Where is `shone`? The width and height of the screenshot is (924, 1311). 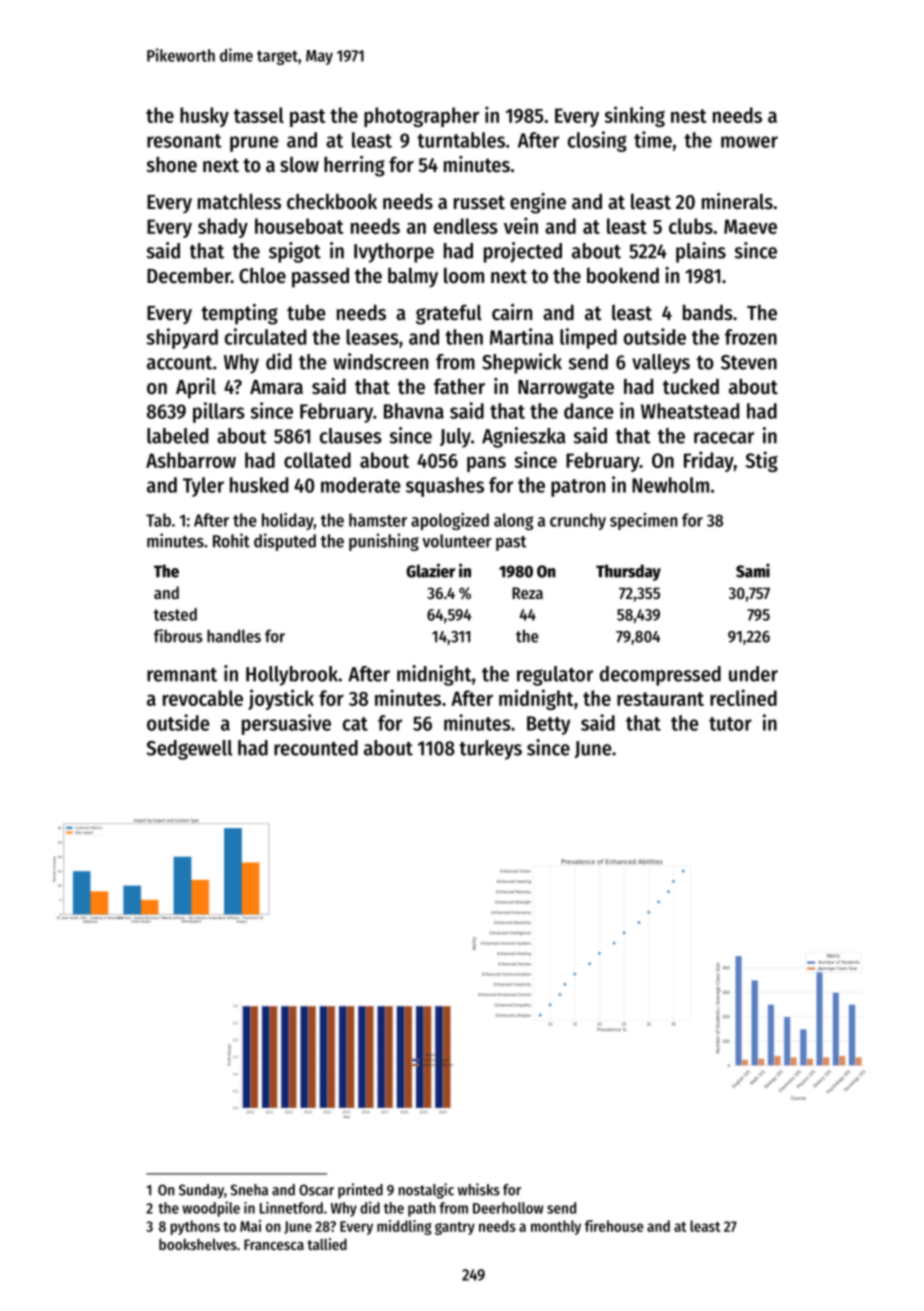 shone is located at coordinates (172, 164).
